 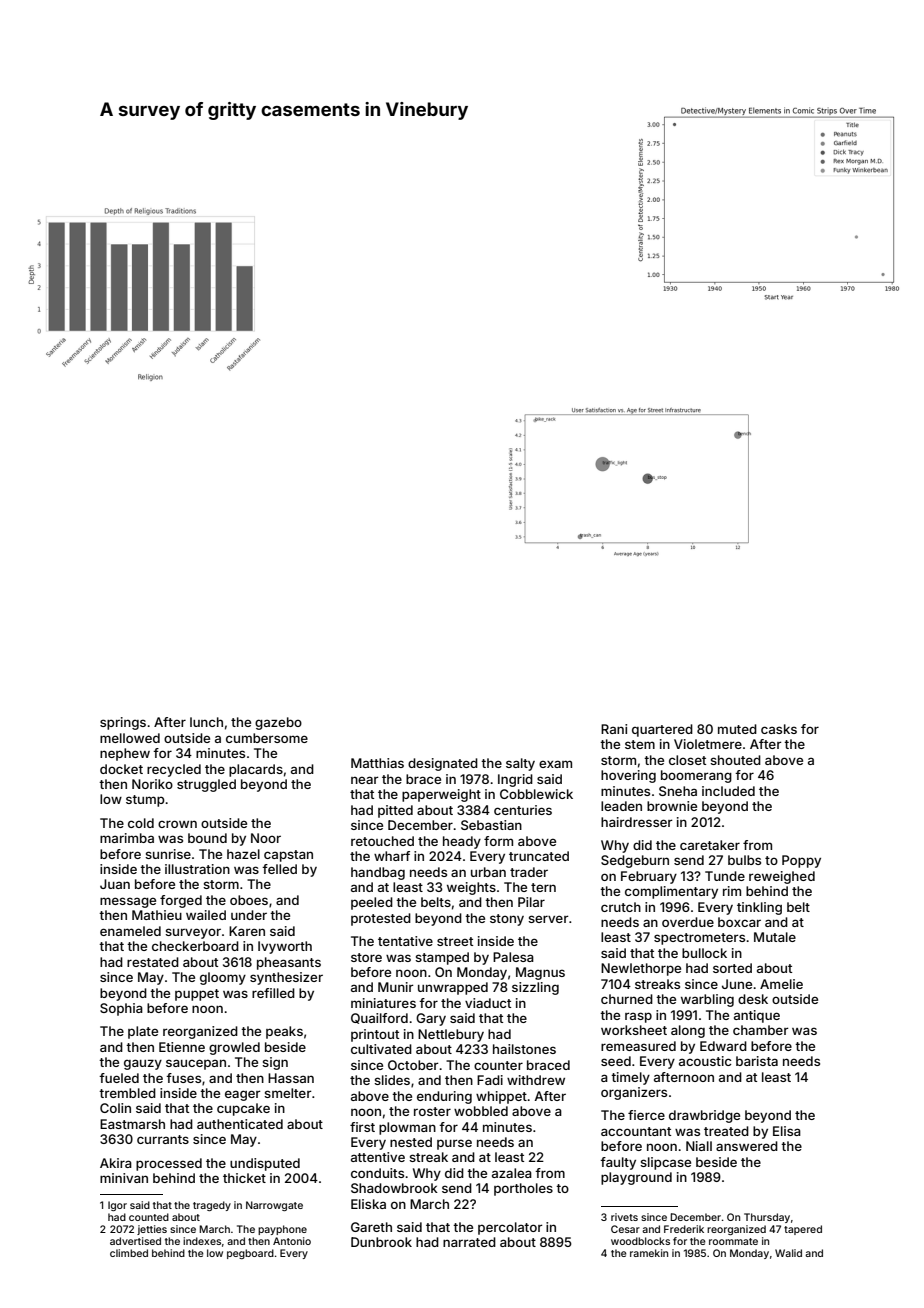 I want to click on ramekin, so click(x=649, y=1253).
